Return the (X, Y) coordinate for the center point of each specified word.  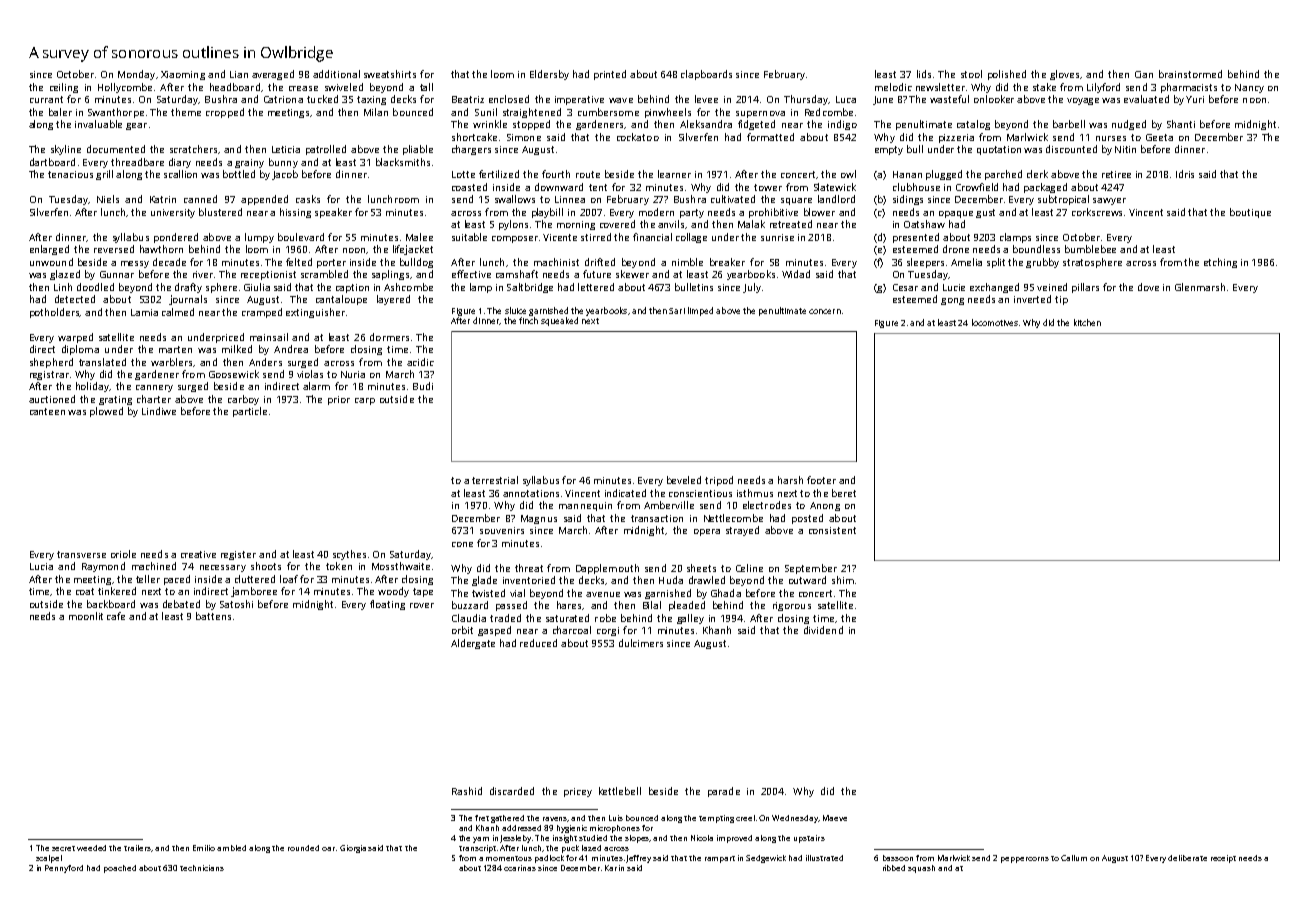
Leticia (286, 149)
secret (63, 848)
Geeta (1159, 137)
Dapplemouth (607, 569)
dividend (823, 630)
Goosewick (234, 374)
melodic (893, 87)
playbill (547, 213)
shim (843, 580)
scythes (349, 555)
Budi (423, 386)
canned (200, 199)
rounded (303, 848)
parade (724, 792)
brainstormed (1190, 74)
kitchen (1087, 322)
